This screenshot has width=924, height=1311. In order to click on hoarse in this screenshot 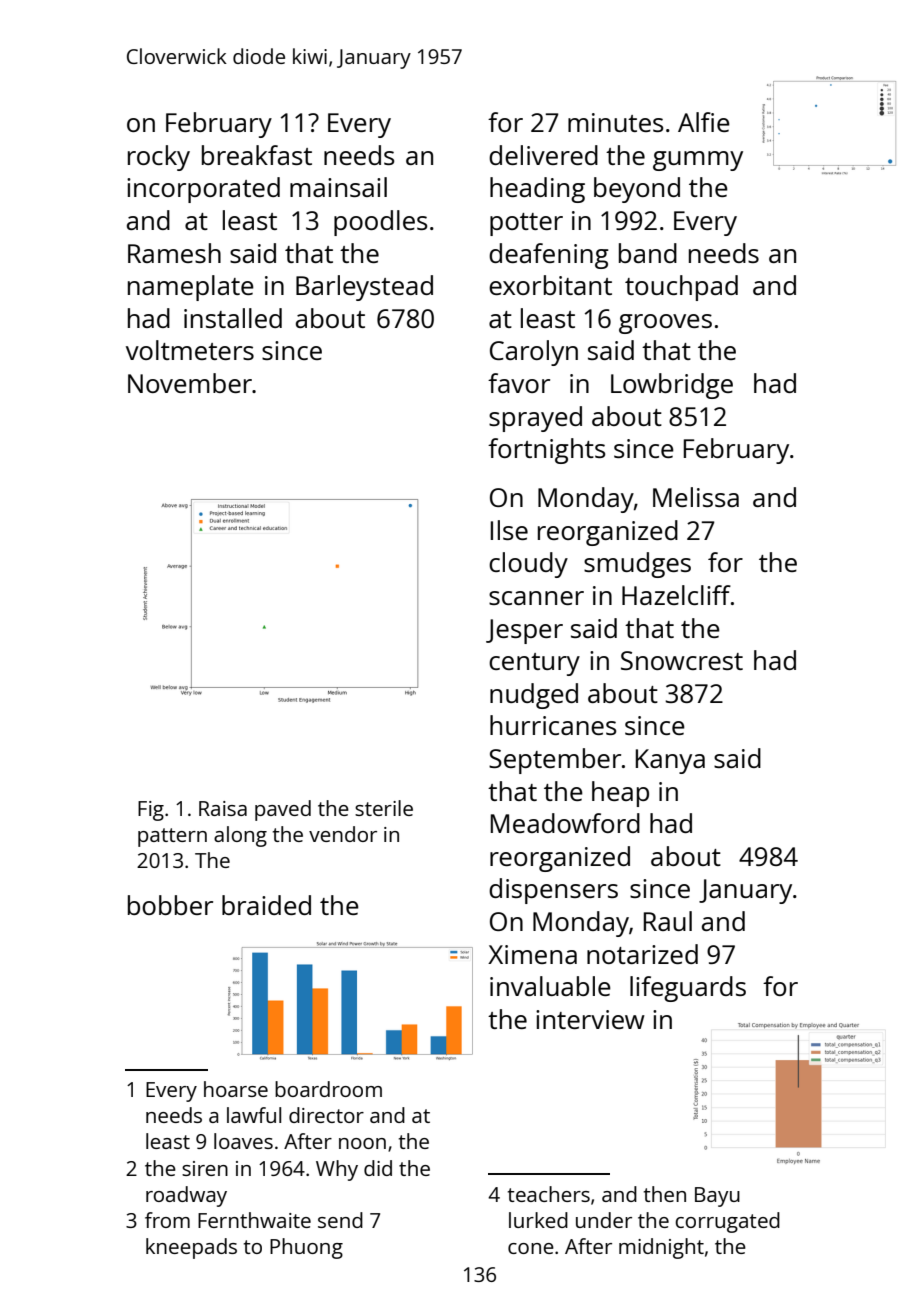, I will do `click(236, 1089)`.
